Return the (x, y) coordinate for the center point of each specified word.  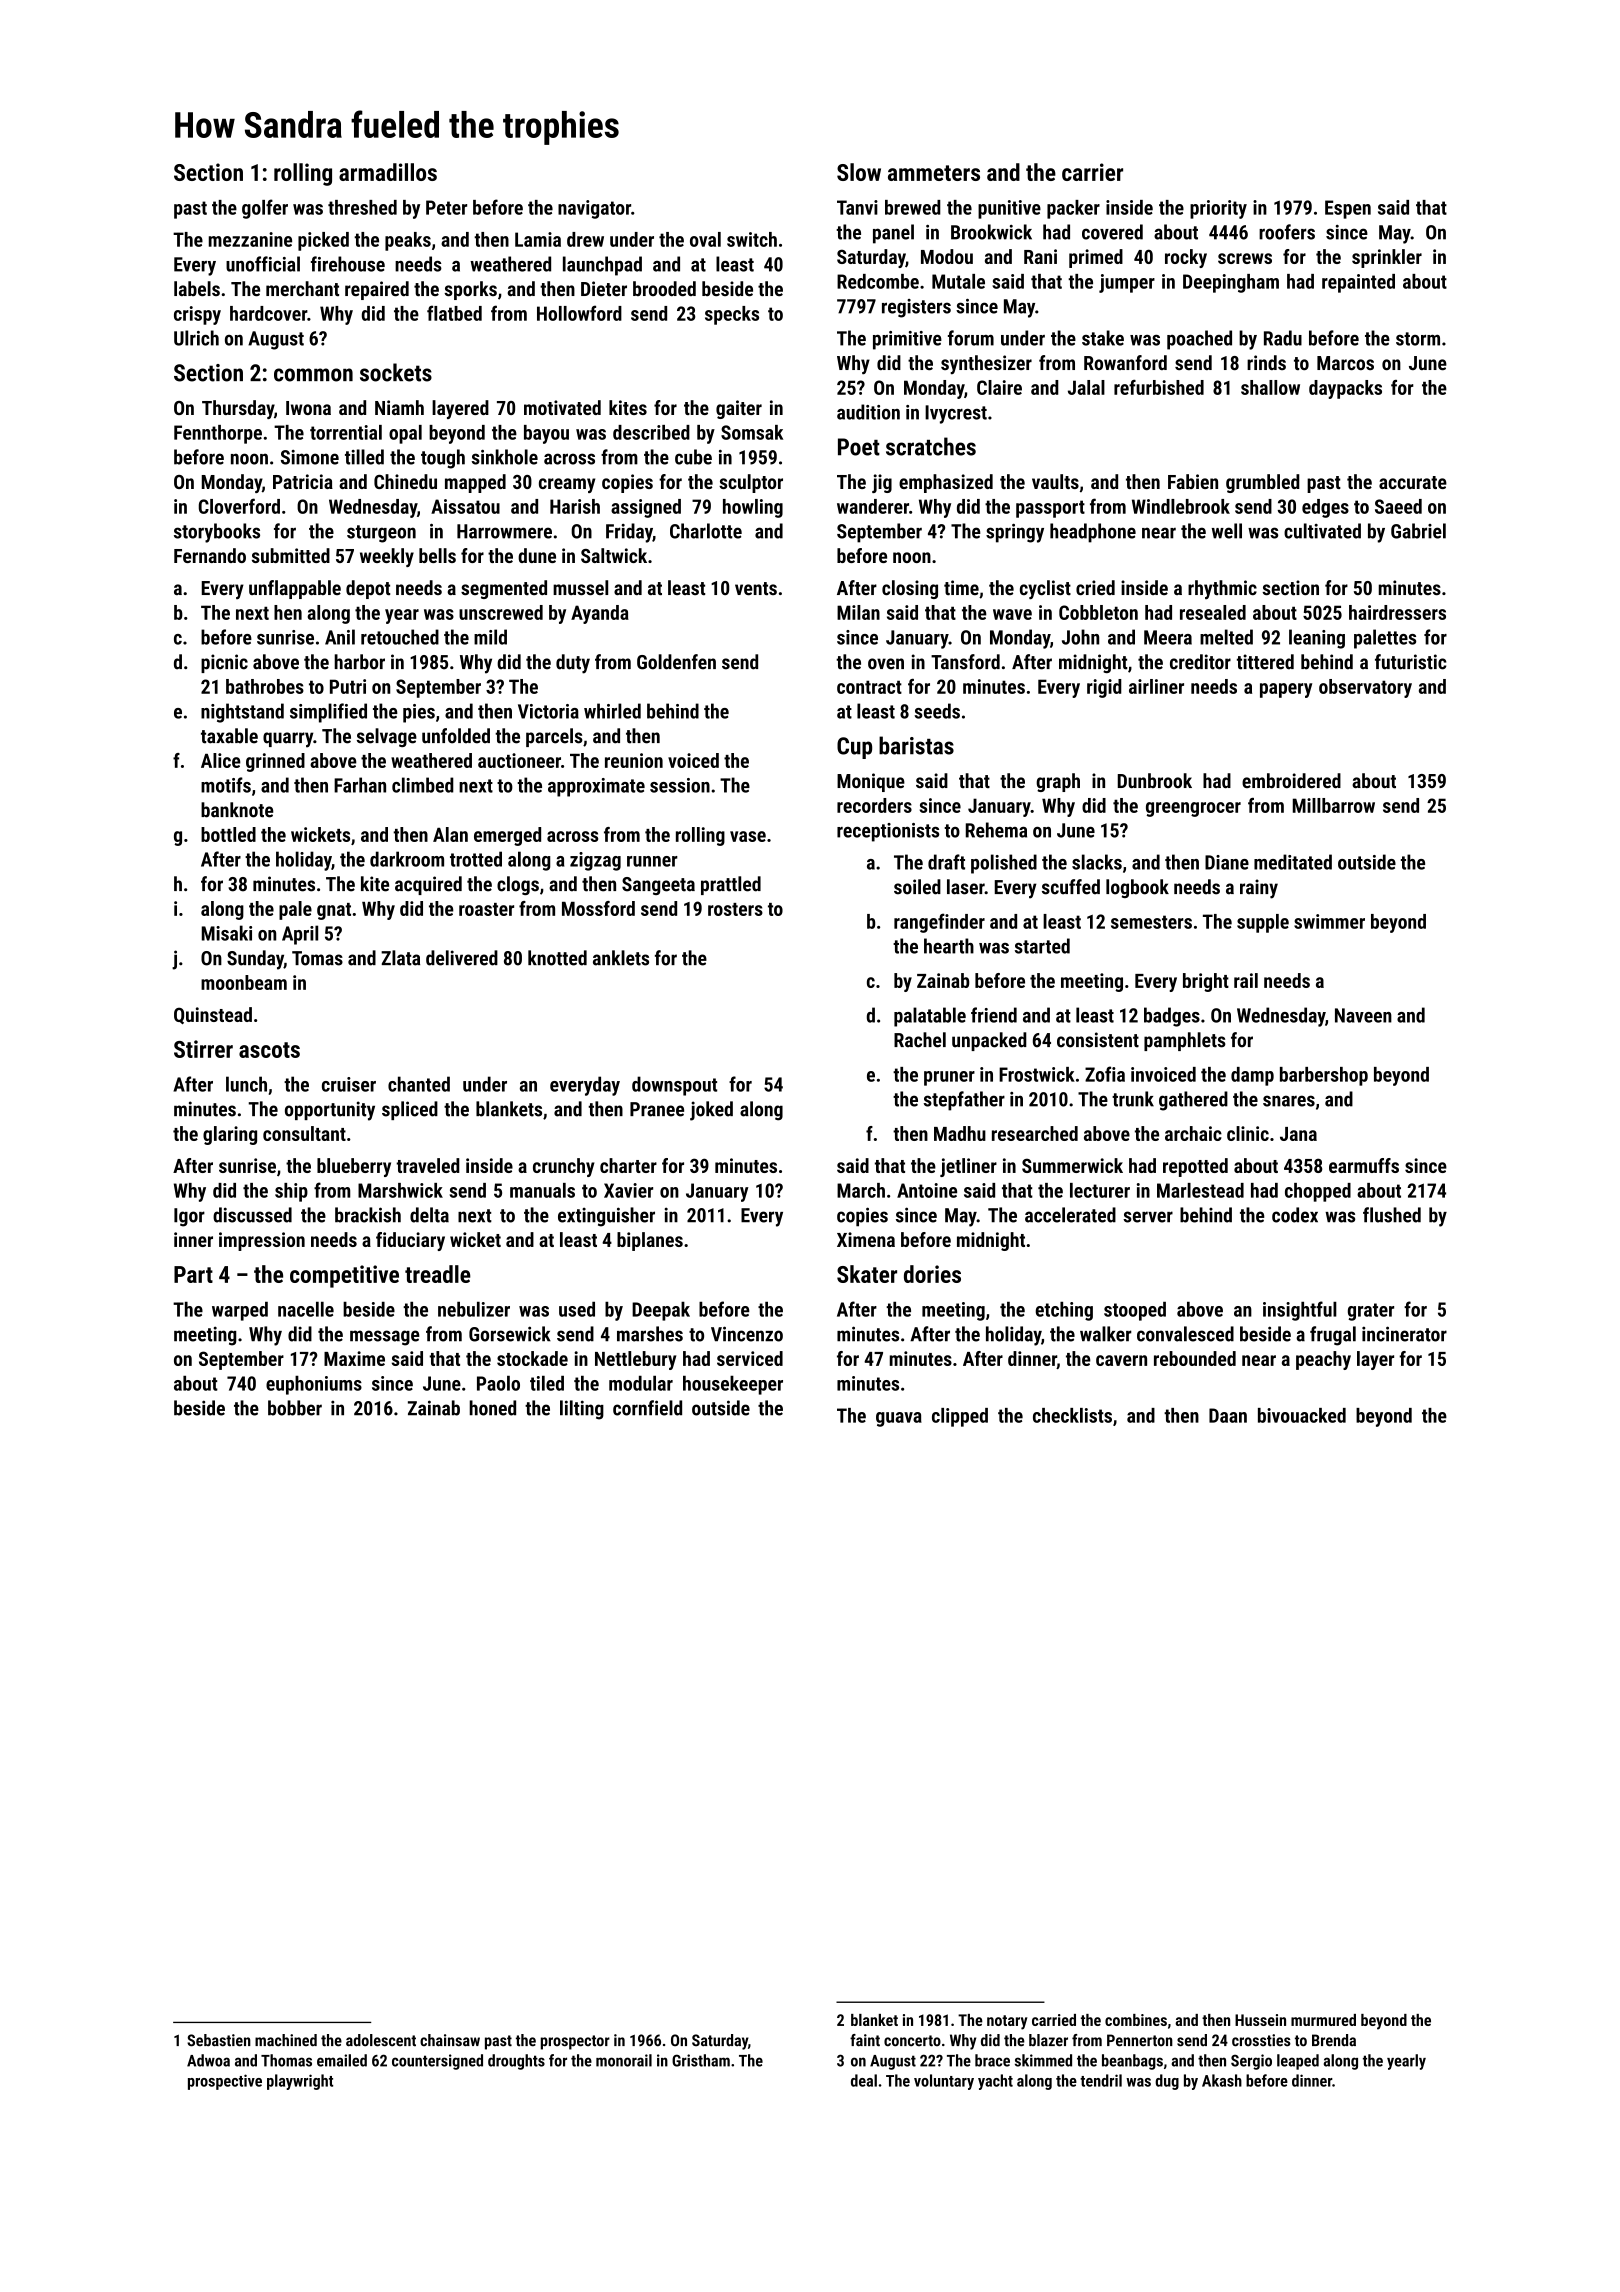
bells (437, 555)
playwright (300, 2082)
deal (864, 2080)
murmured (1323, 2020)
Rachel (920, 1040)
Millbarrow (1334, 805)
